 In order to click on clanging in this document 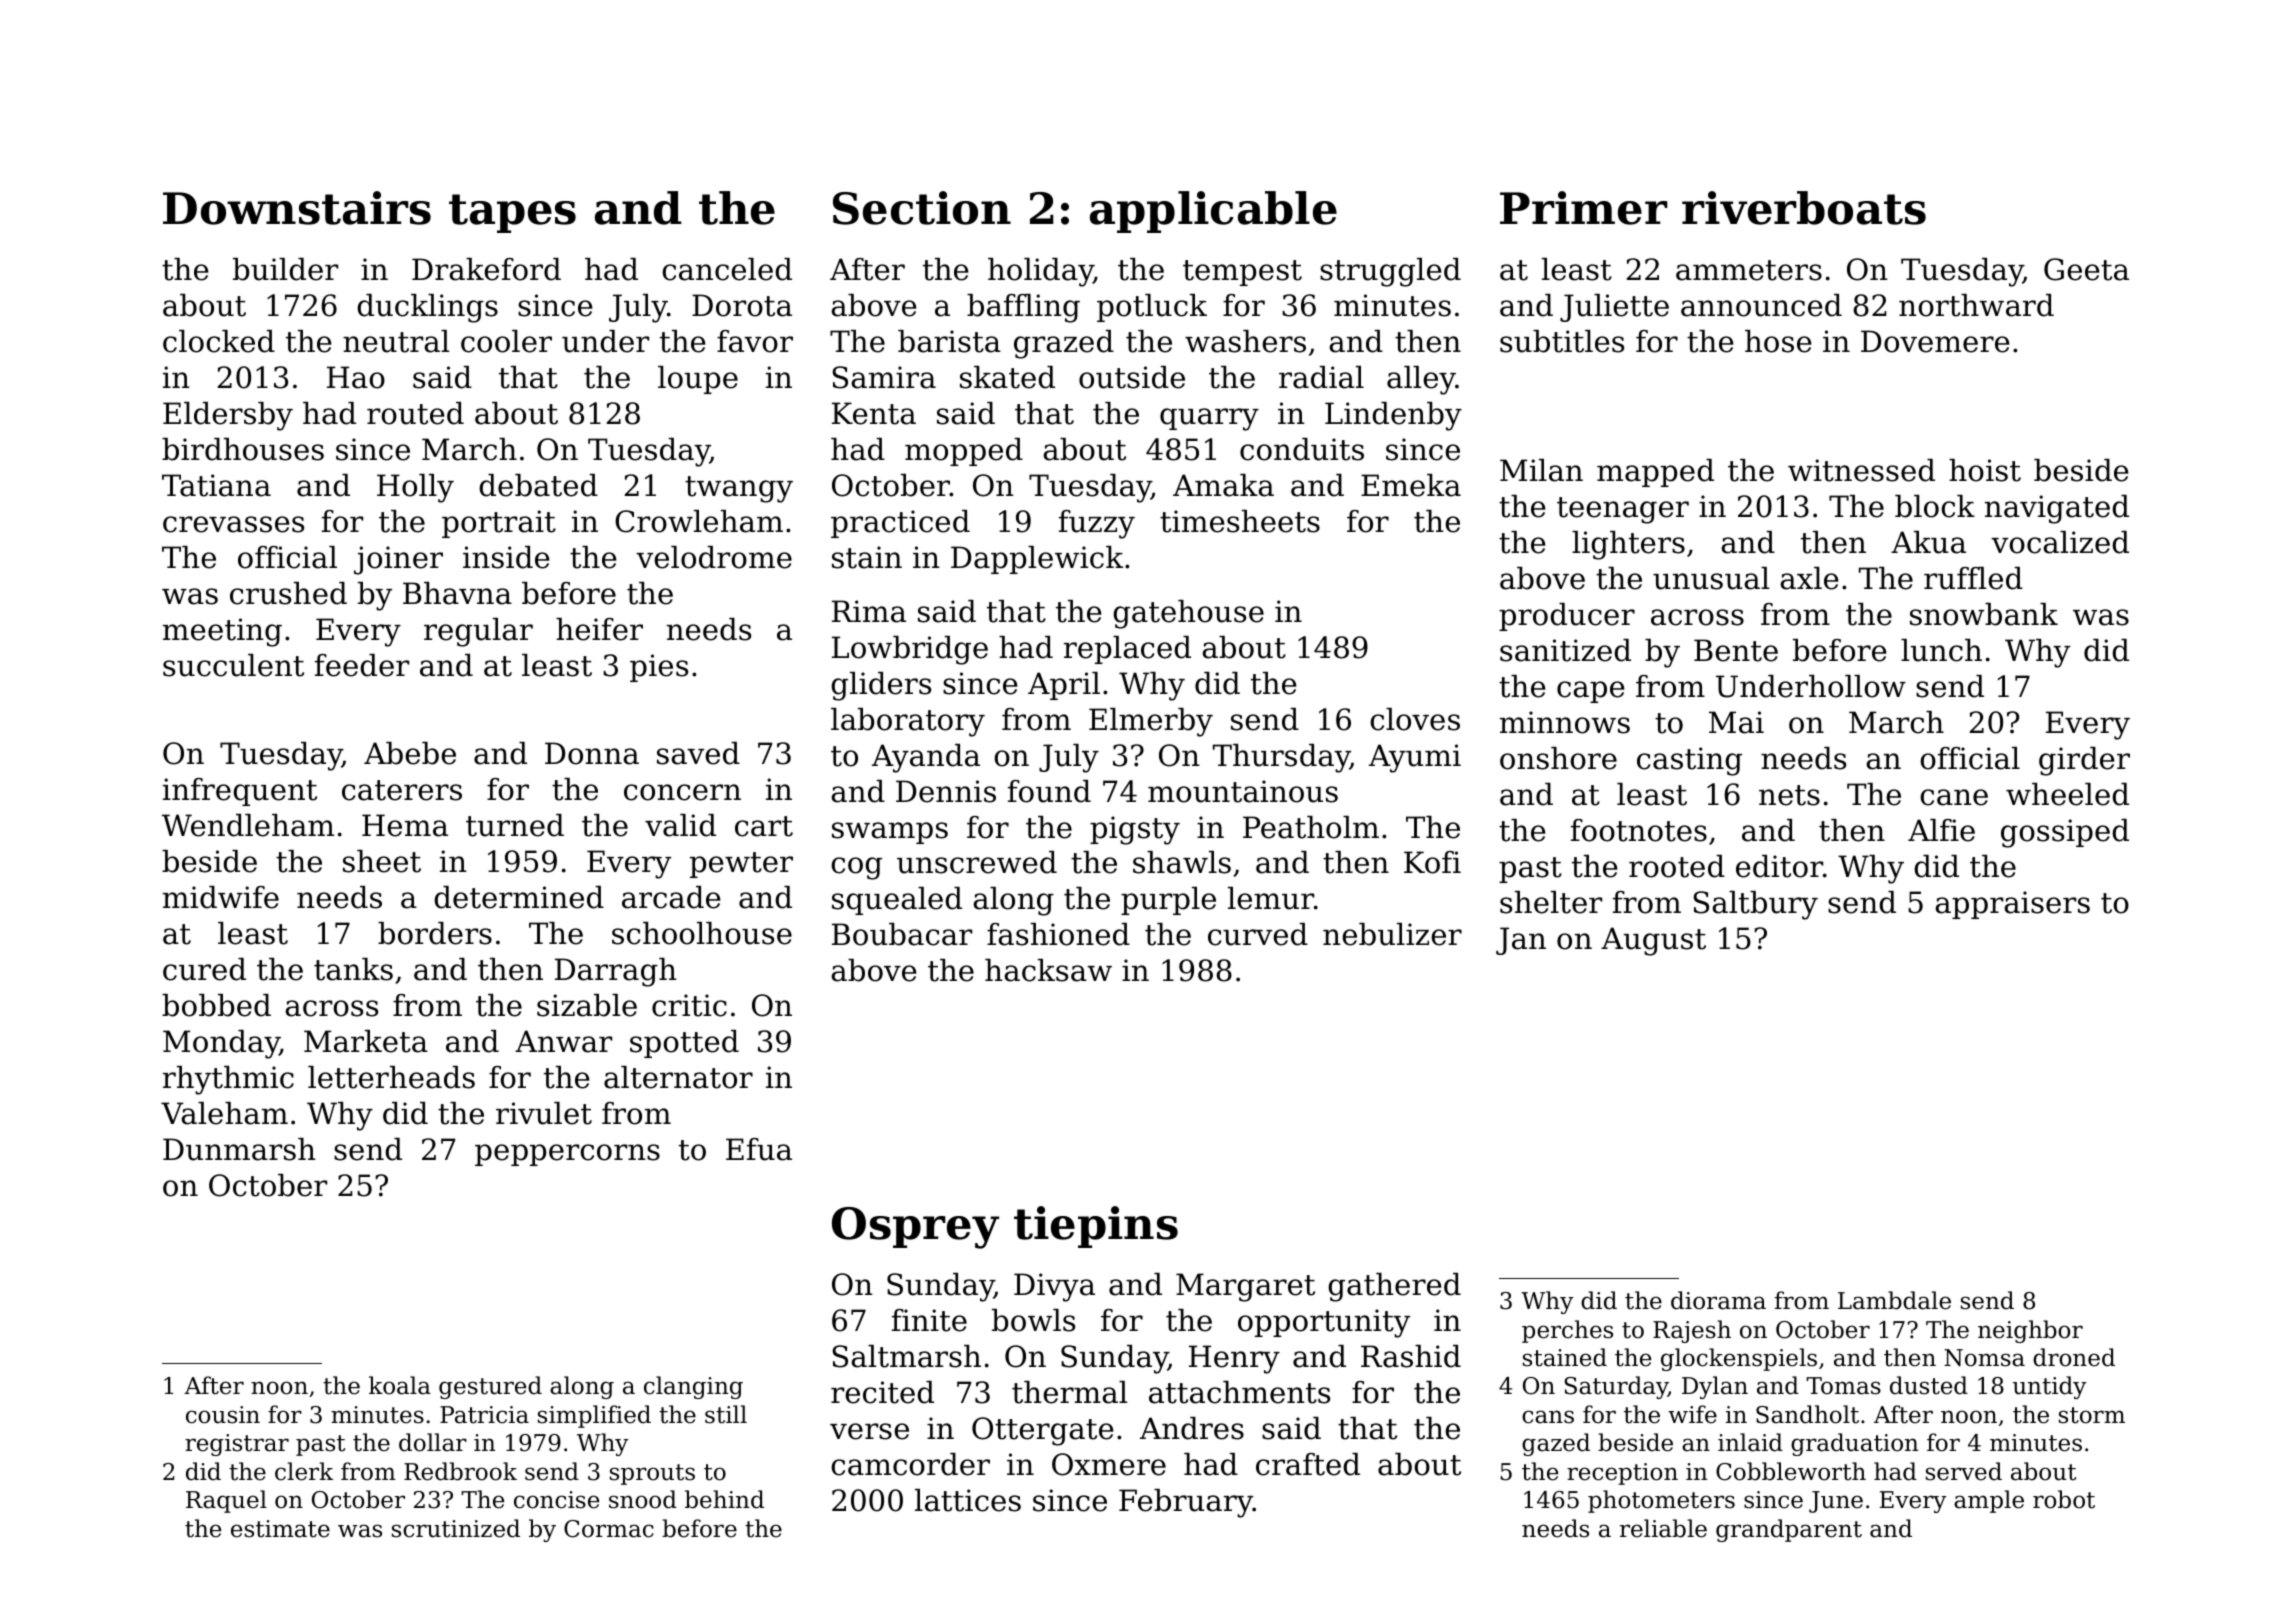, I will do `click(693, 1387)`.
